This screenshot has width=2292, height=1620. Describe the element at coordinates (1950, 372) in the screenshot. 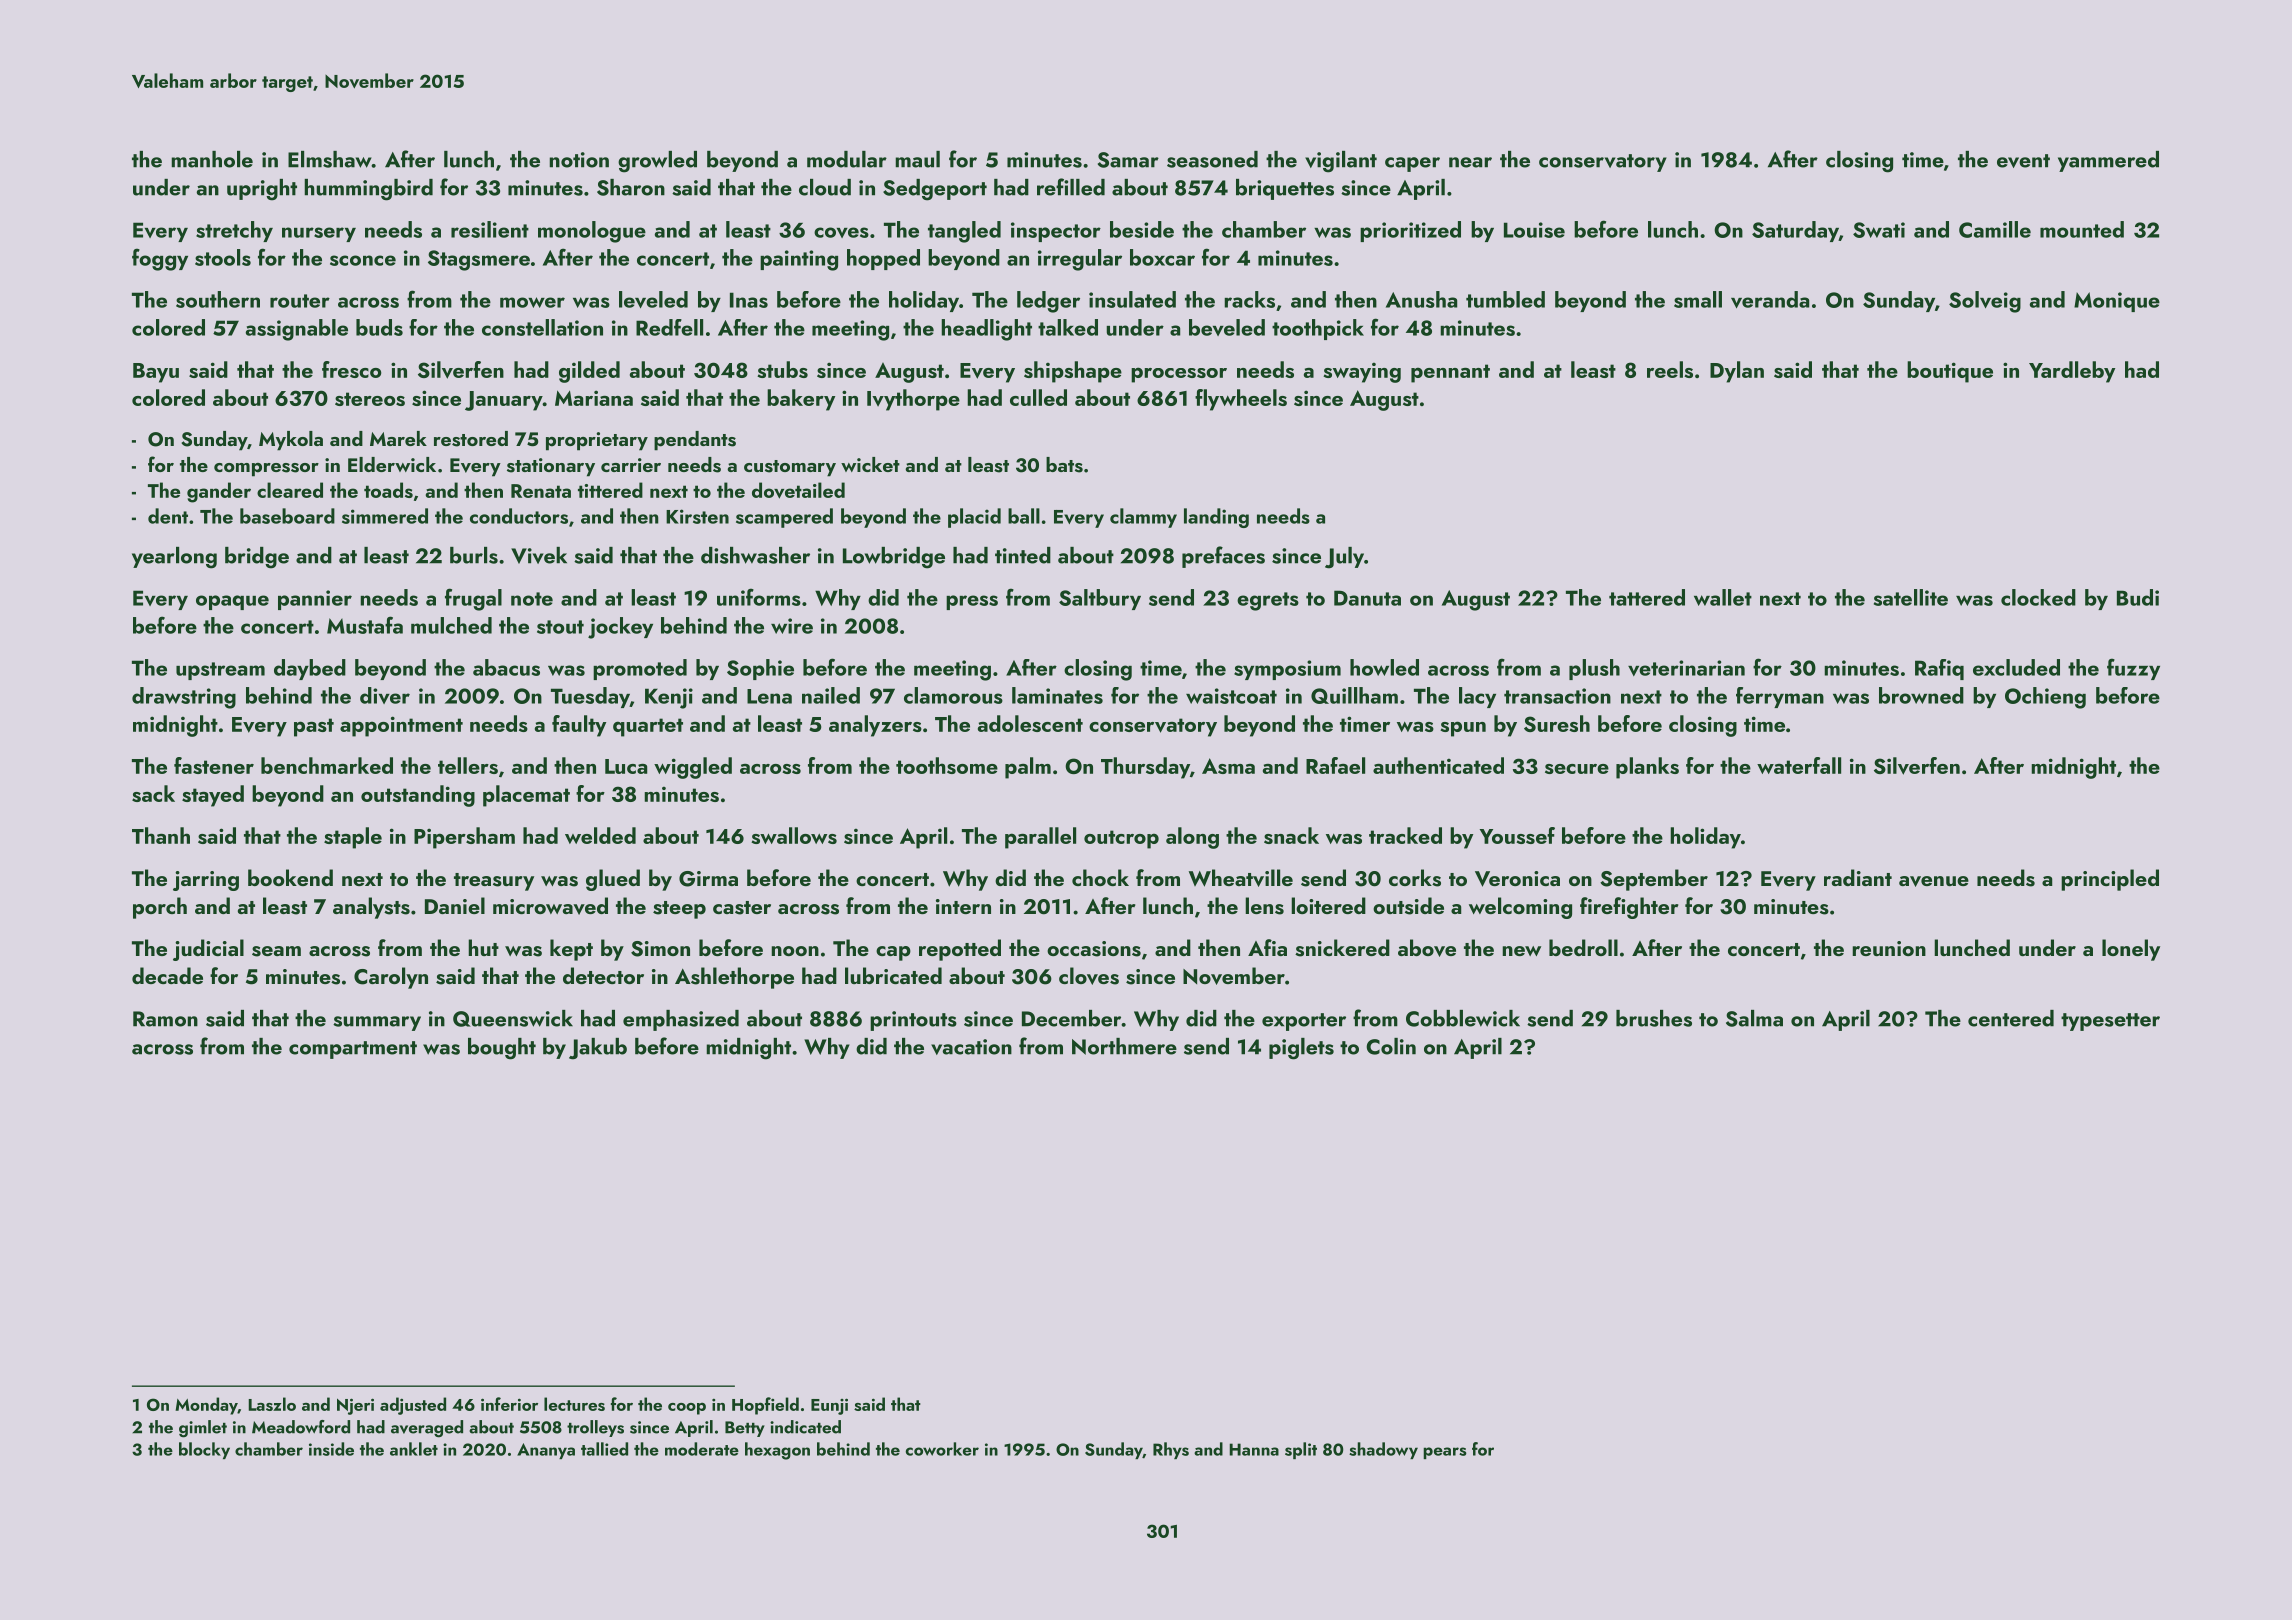

I see `boutique` at that location.
